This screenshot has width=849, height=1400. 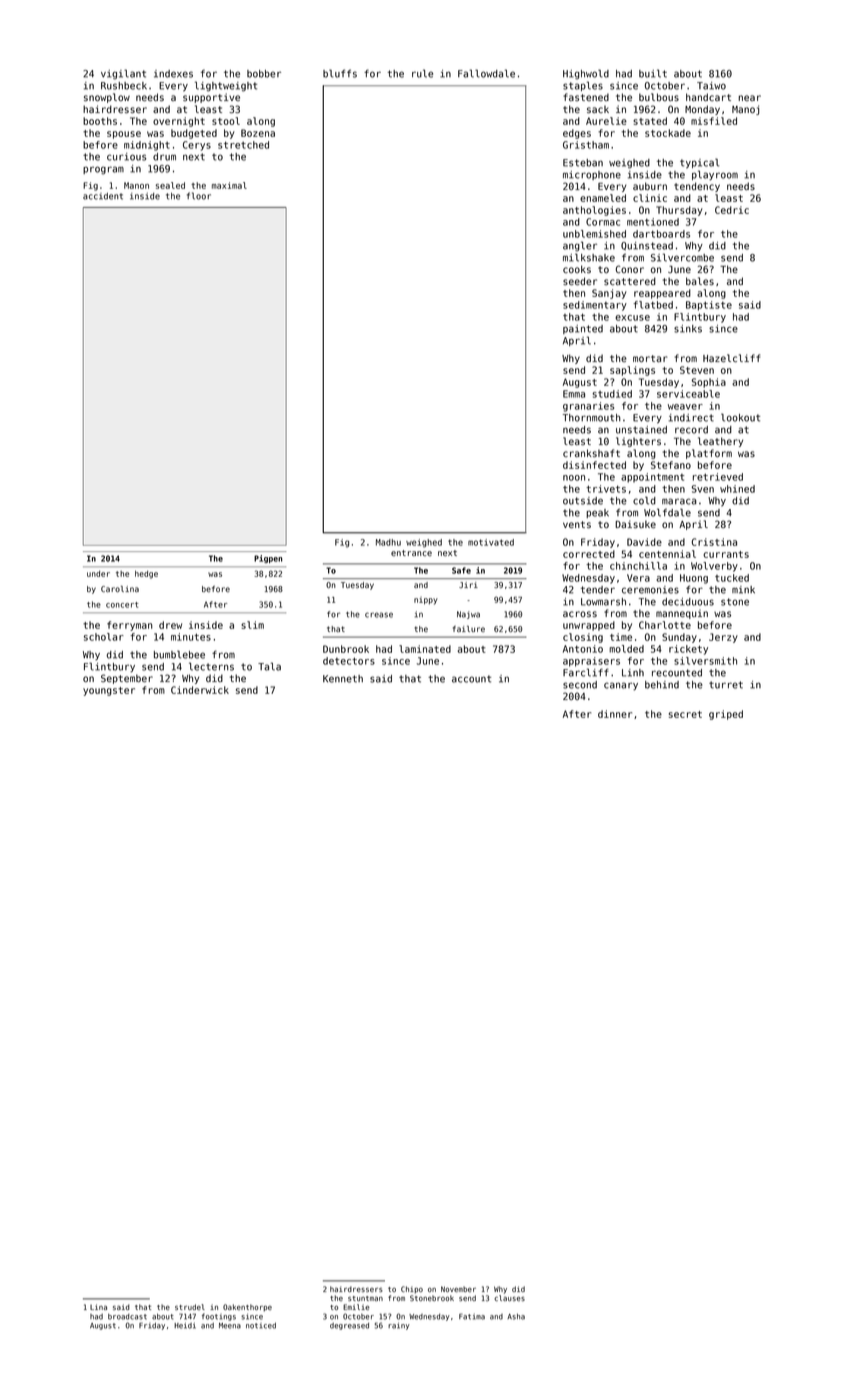 I want to click on Highwold, so click(x=586, y=74).
